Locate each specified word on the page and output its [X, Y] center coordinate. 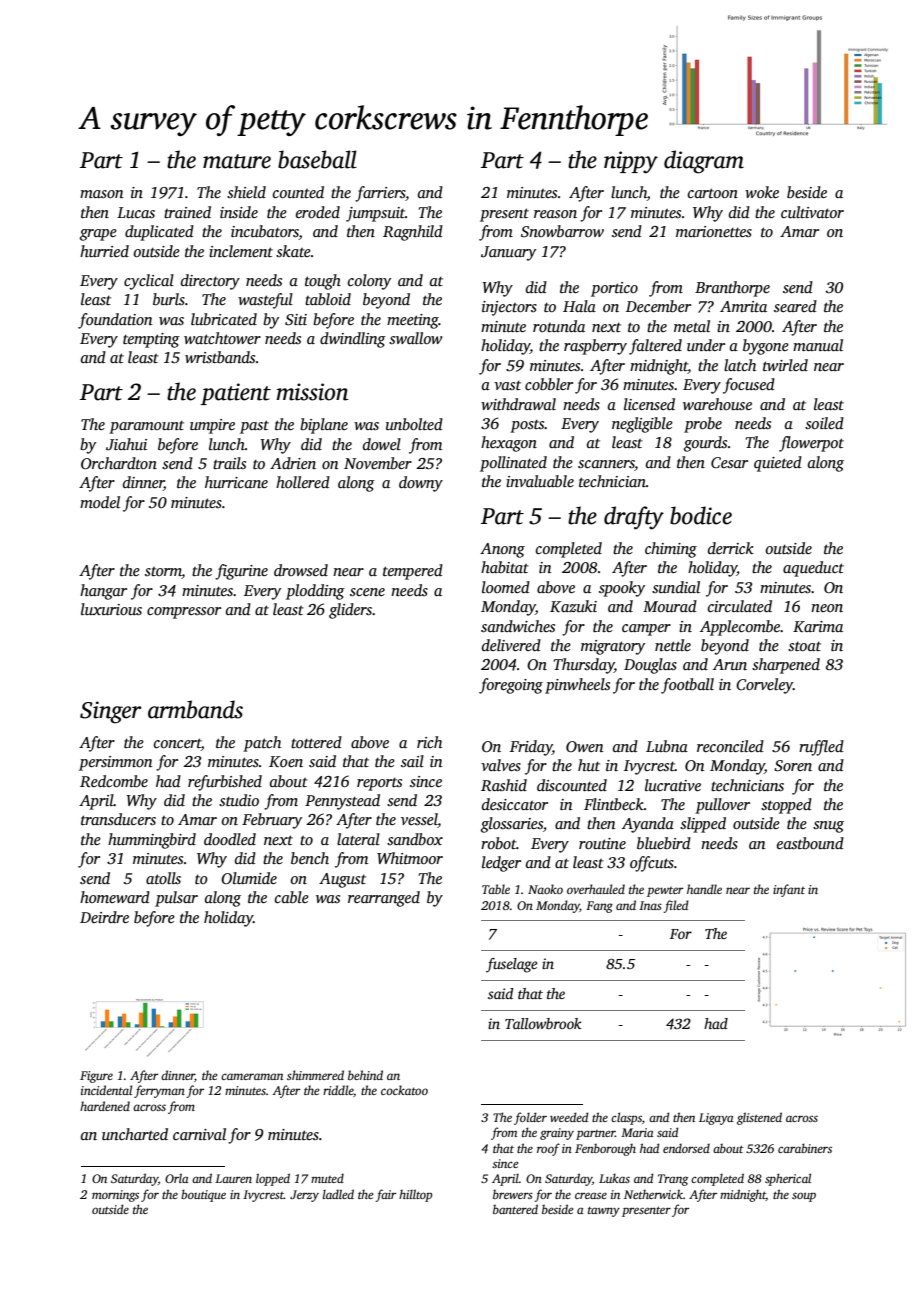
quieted [778, 464]
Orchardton [119, 463]
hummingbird [152, 841]
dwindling [353, 340]
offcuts [652, 864]
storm [163, 573]
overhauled [596, 889]
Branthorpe [732, 289]
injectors [509, 308]
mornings [115, 1196]
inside [239, 212]
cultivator [812, 212]
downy [421, 484]
